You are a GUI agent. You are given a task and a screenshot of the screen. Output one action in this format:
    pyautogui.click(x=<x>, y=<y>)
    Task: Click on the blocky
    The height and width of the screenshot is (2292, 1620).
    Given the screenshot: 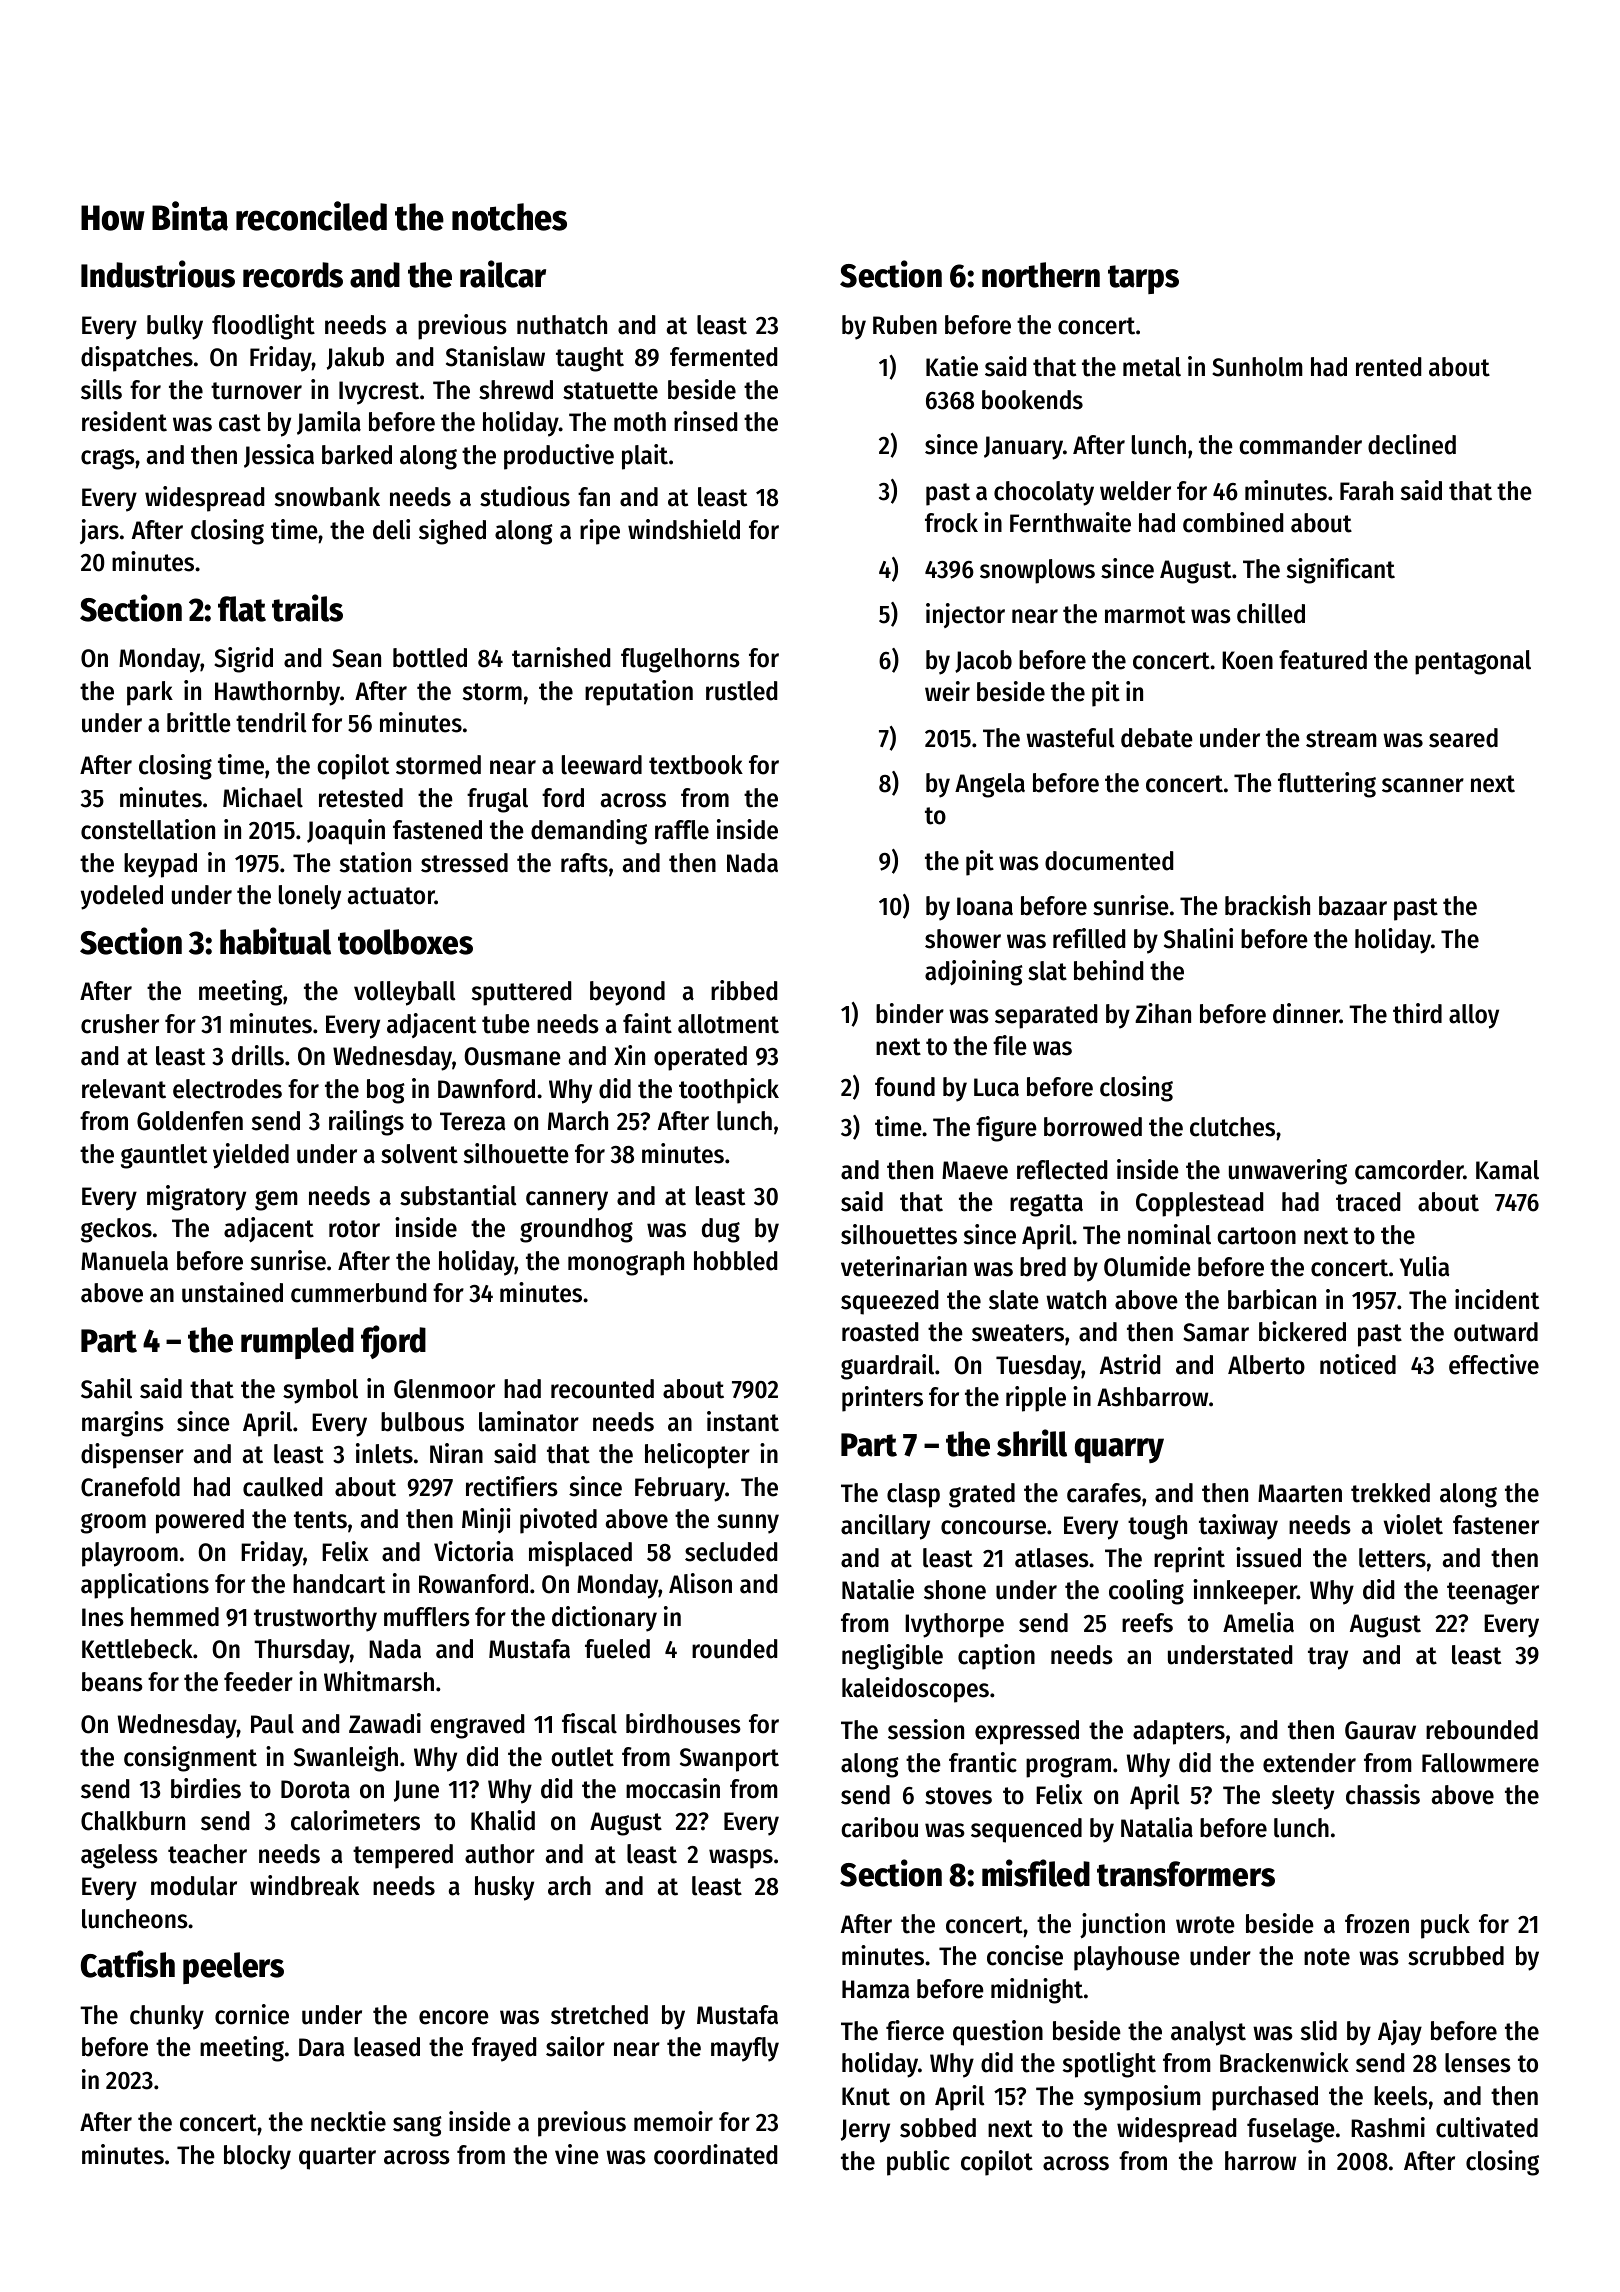 What is the action you would take?
    pyautogui.click(x=257, y=2157)
